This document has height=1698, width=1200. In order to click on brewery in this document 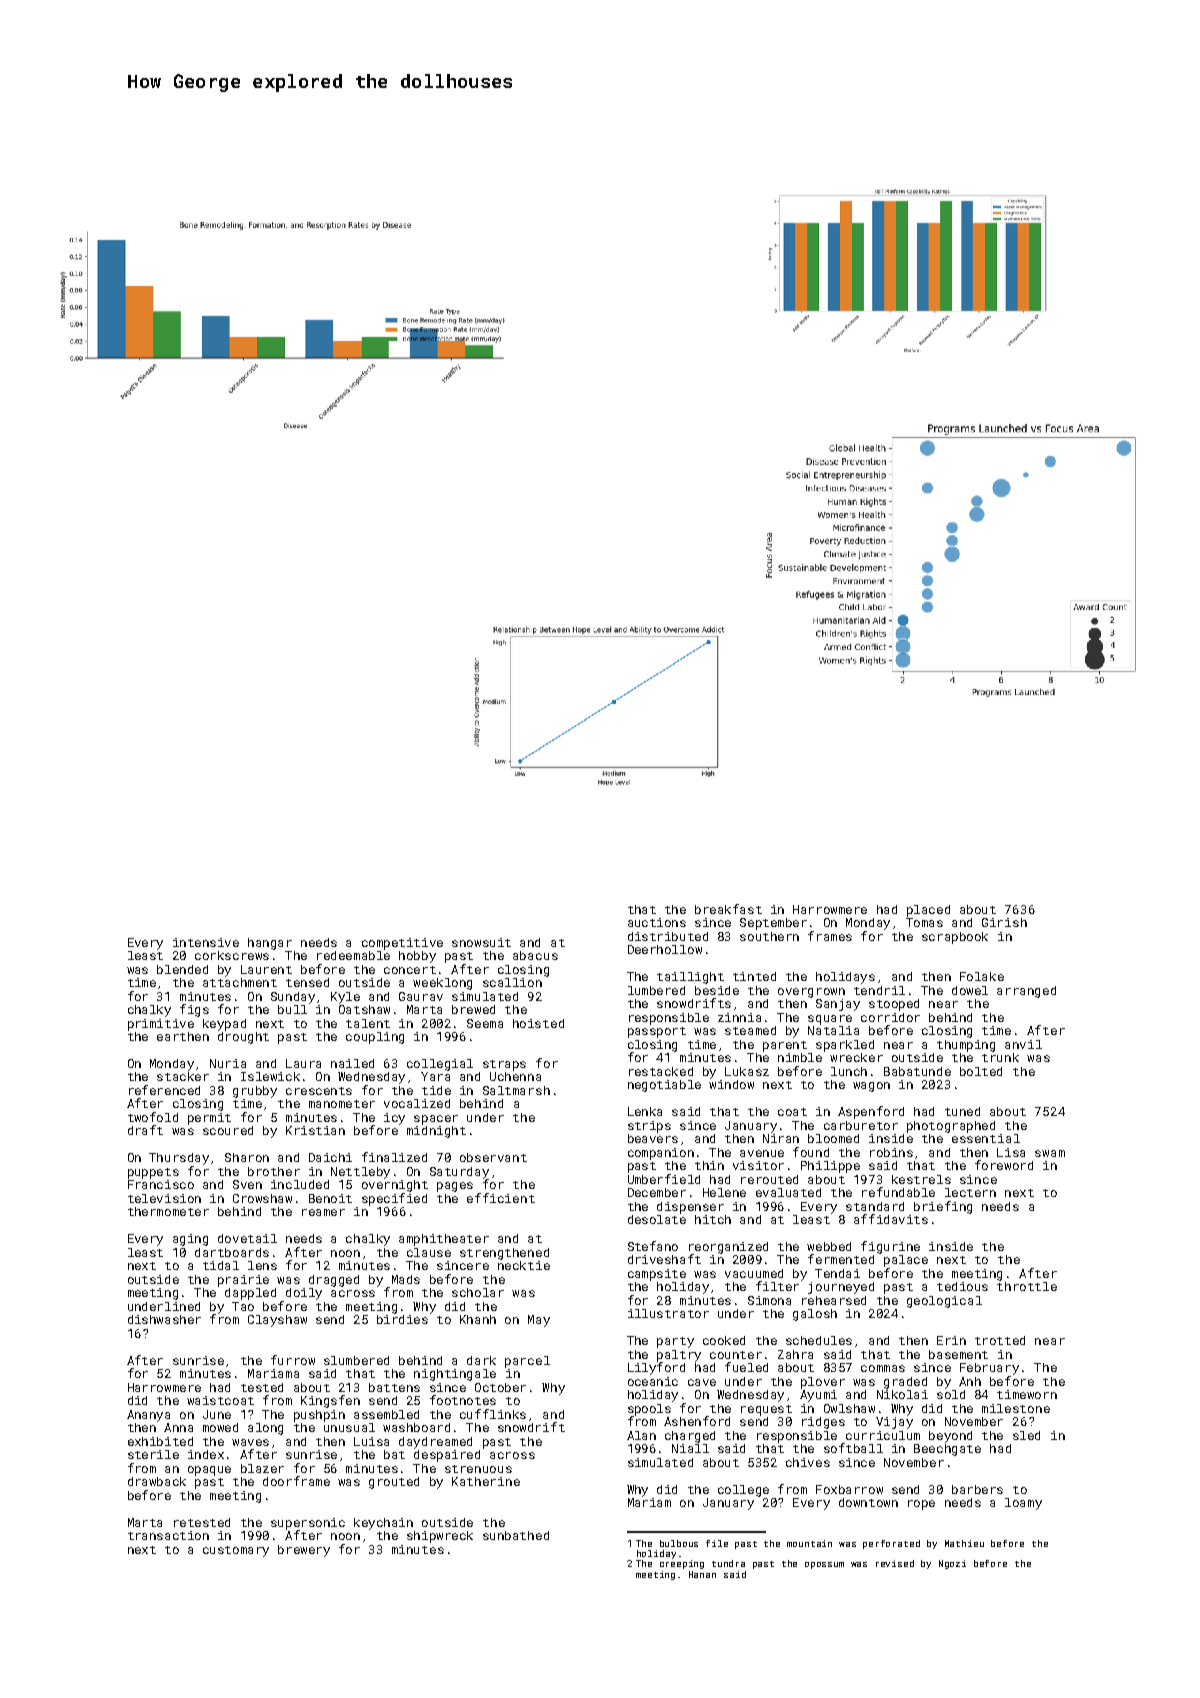, I will do `click(304, 1551)`.
